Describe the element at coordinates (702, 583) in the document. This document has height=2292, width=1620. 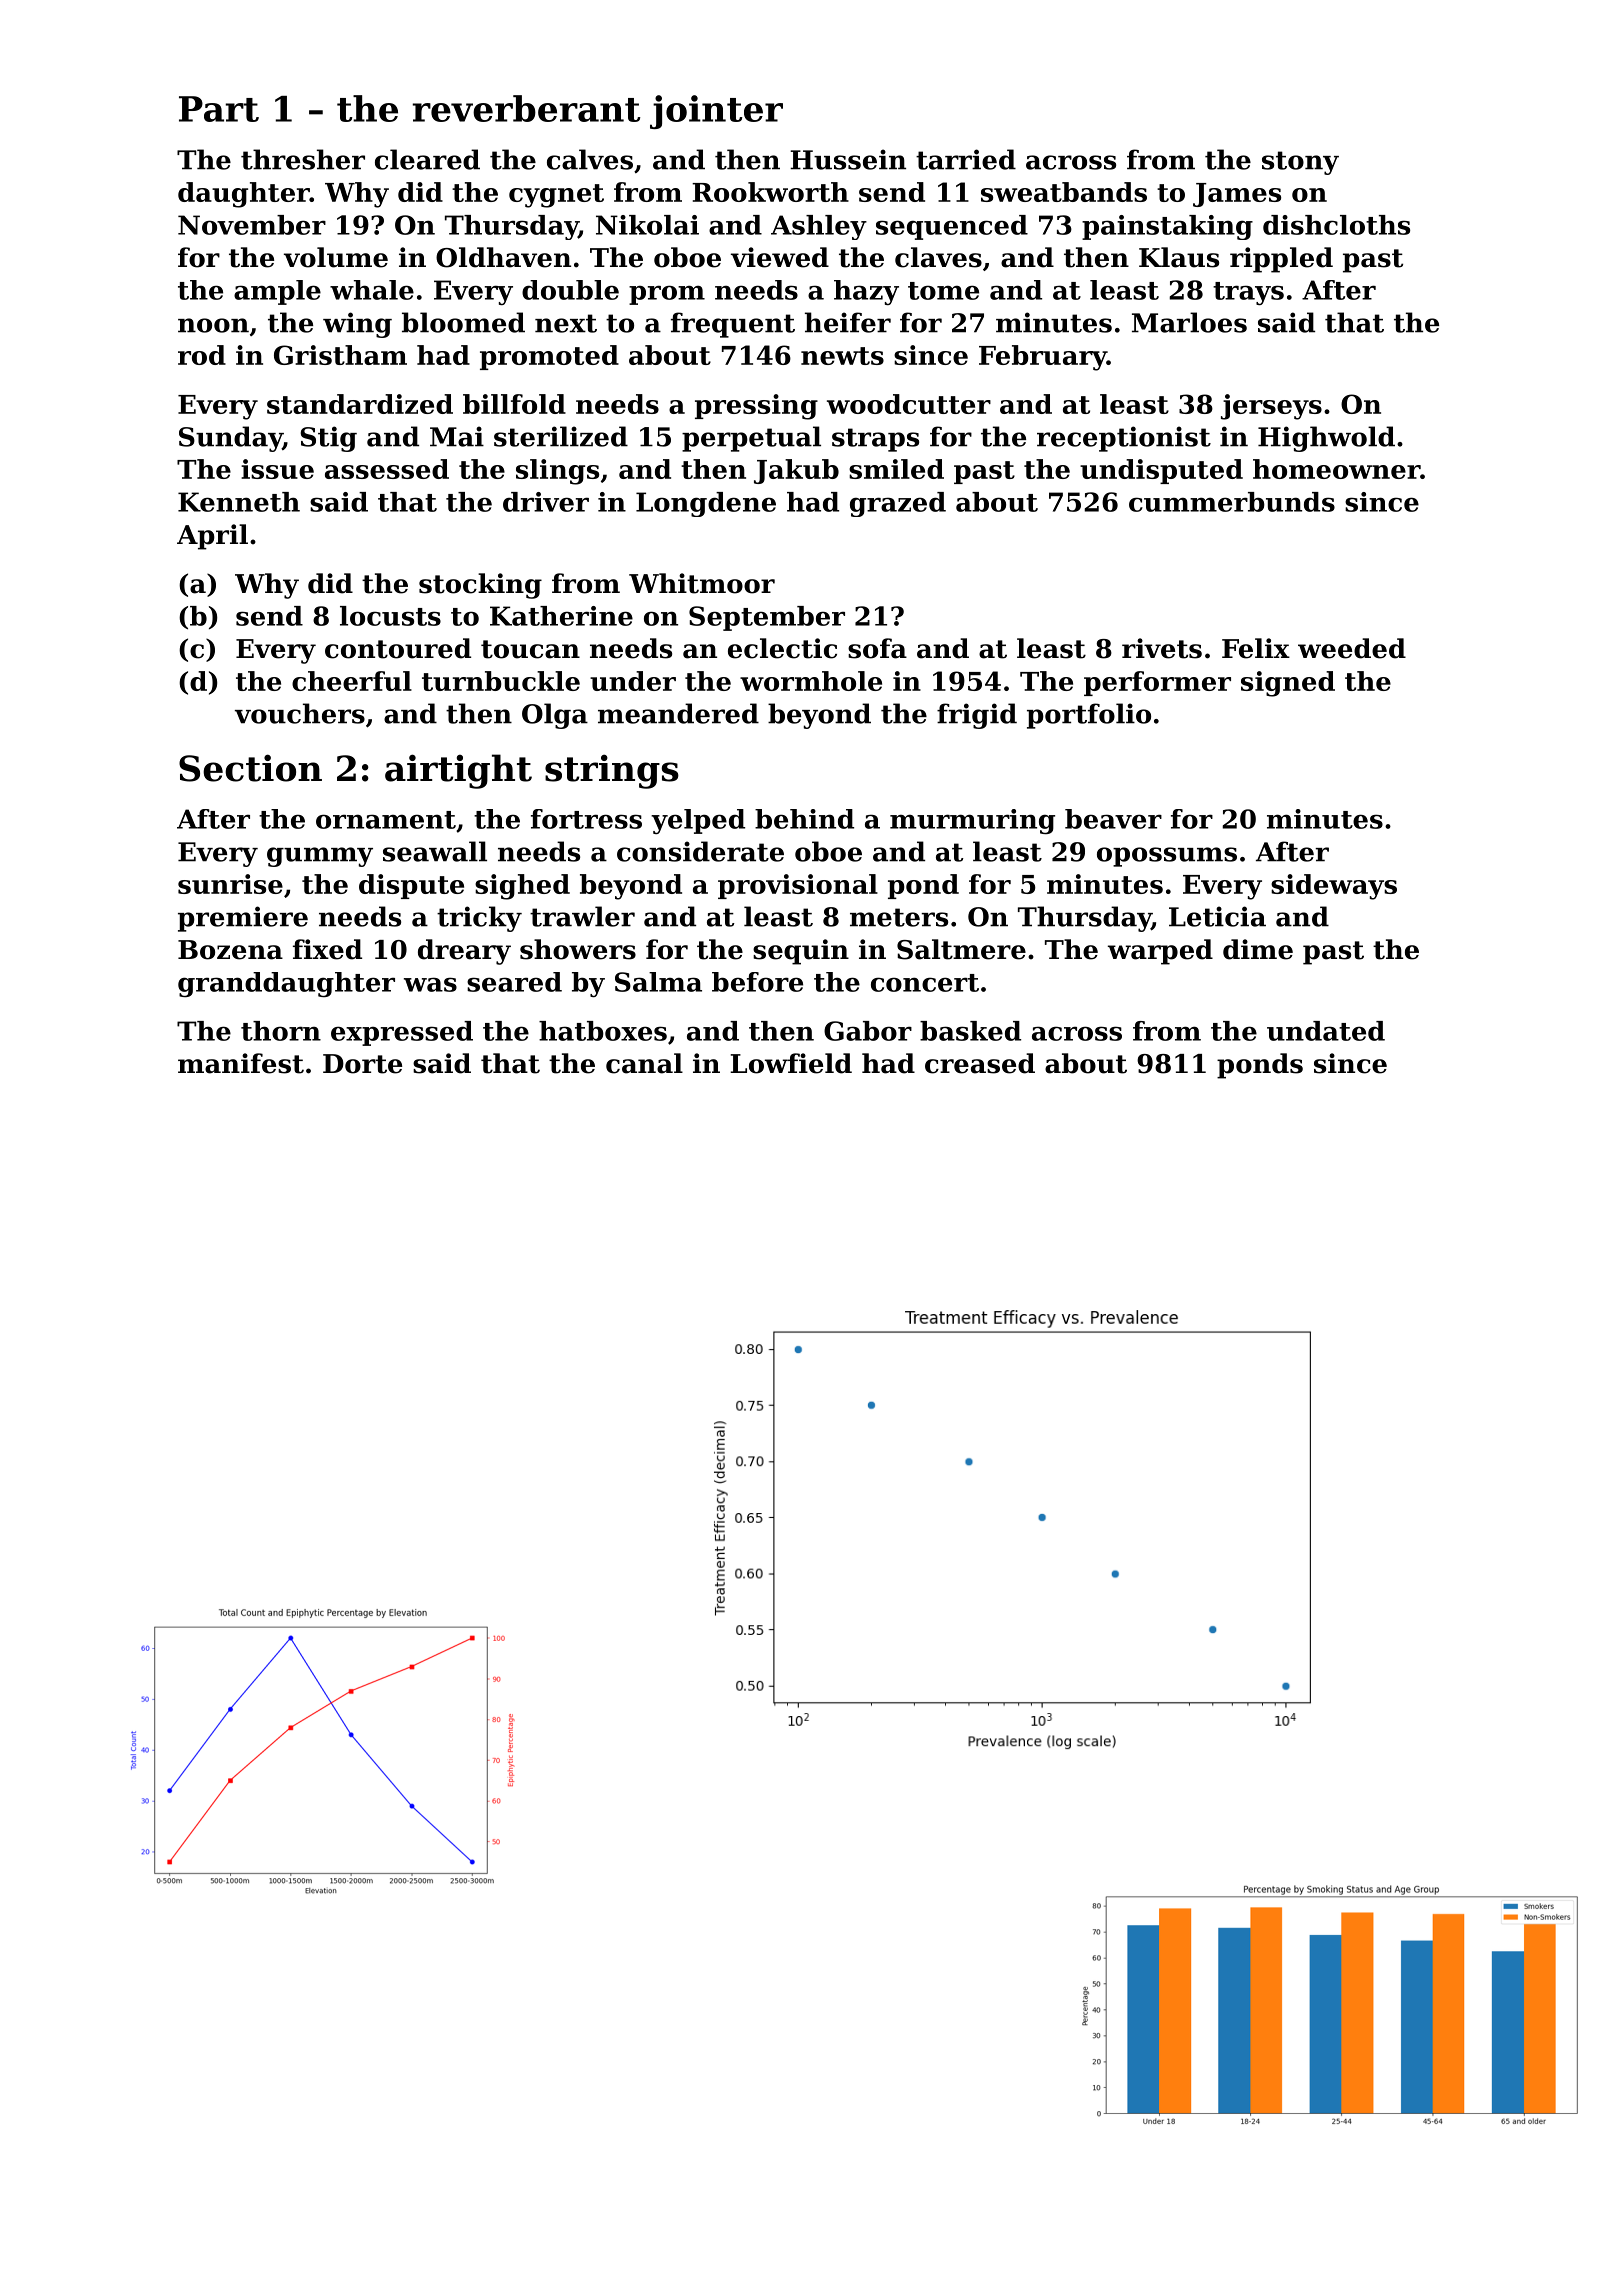
I see `Whitmoor` at that location.
